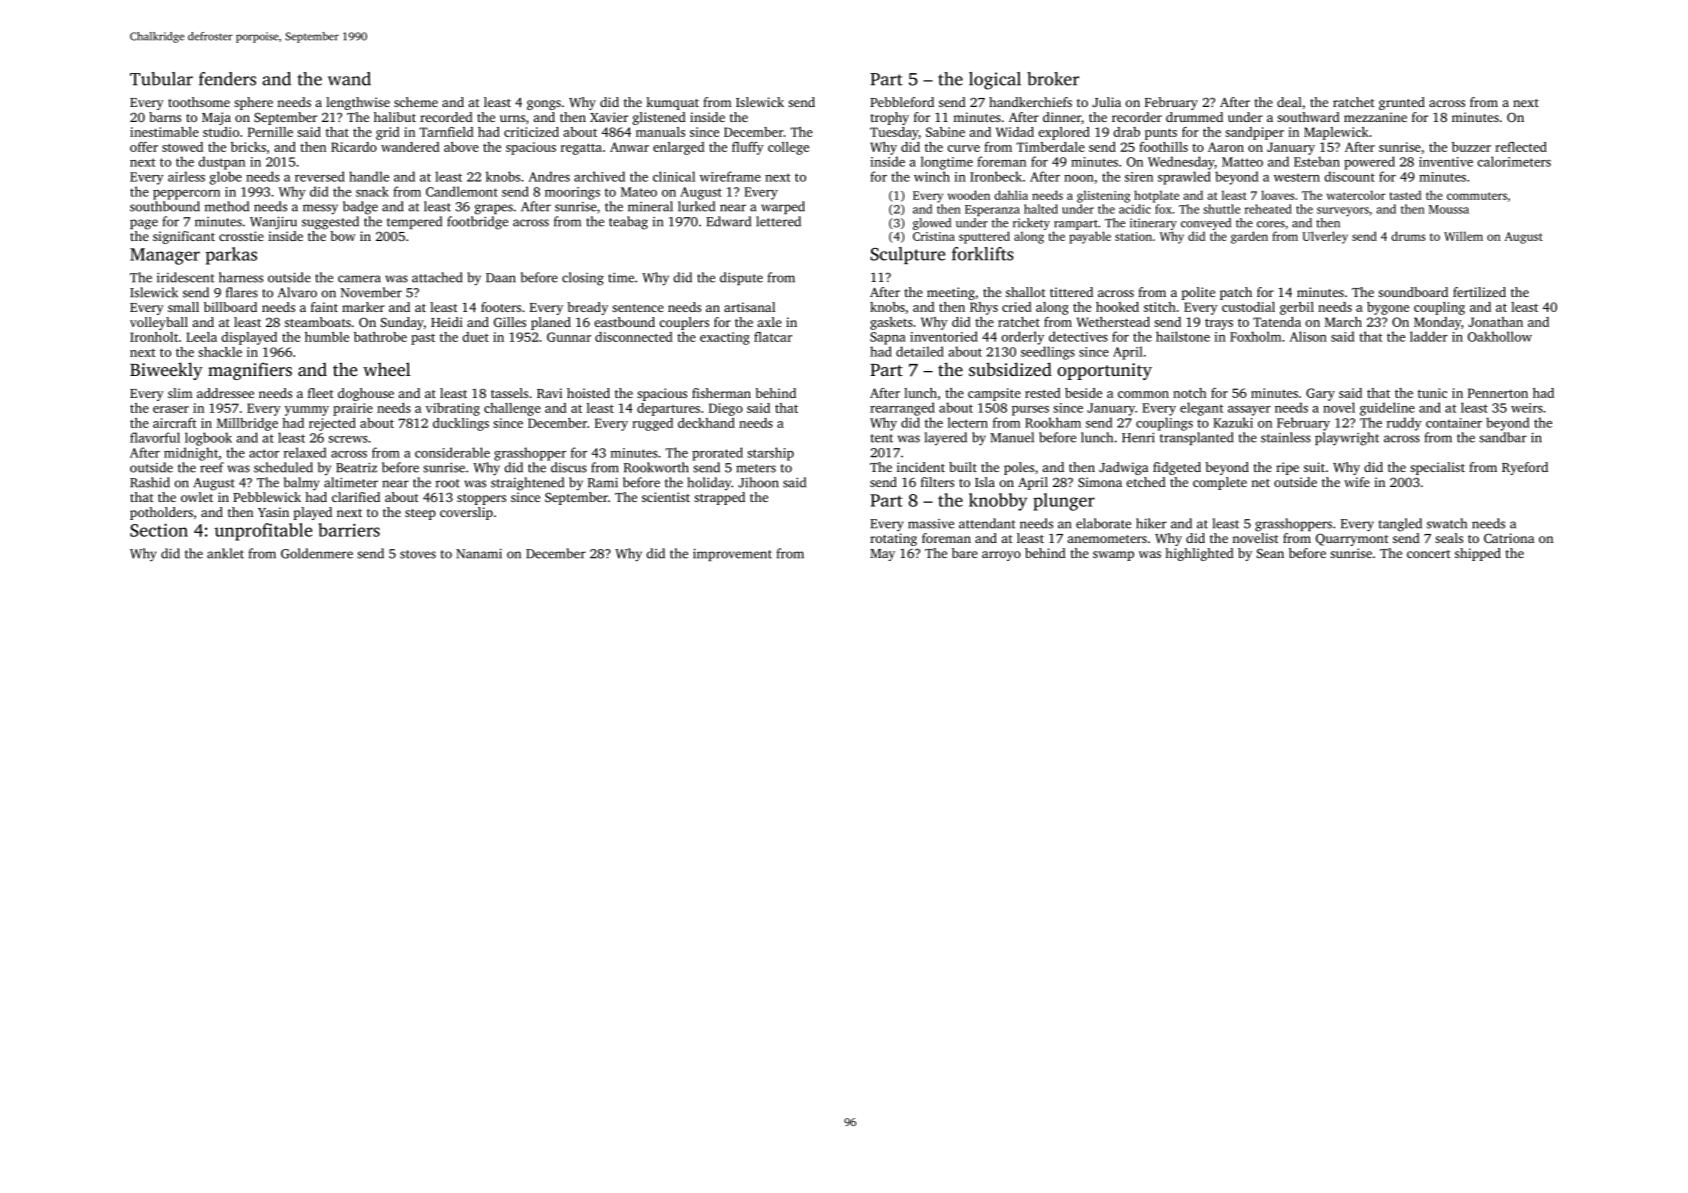 The image size is (1688, 1193). What do you see at coordinates (1336, 133) in the document?
I see `Maplewick` at bounding box center [1336, 133].
